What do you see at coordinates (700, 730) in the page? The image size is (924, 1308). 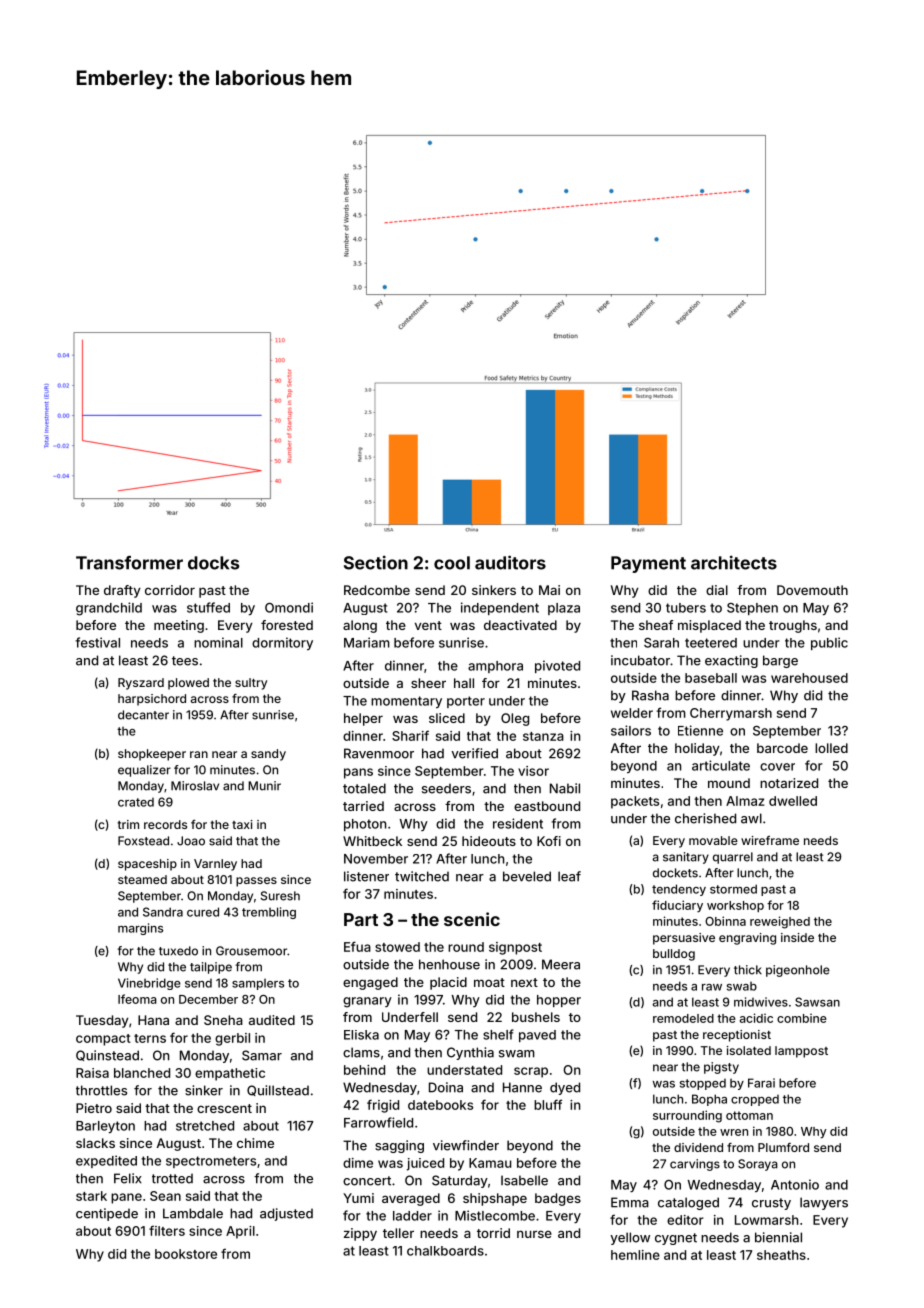 I see `Etienne` at bounding box center [700, 730].
